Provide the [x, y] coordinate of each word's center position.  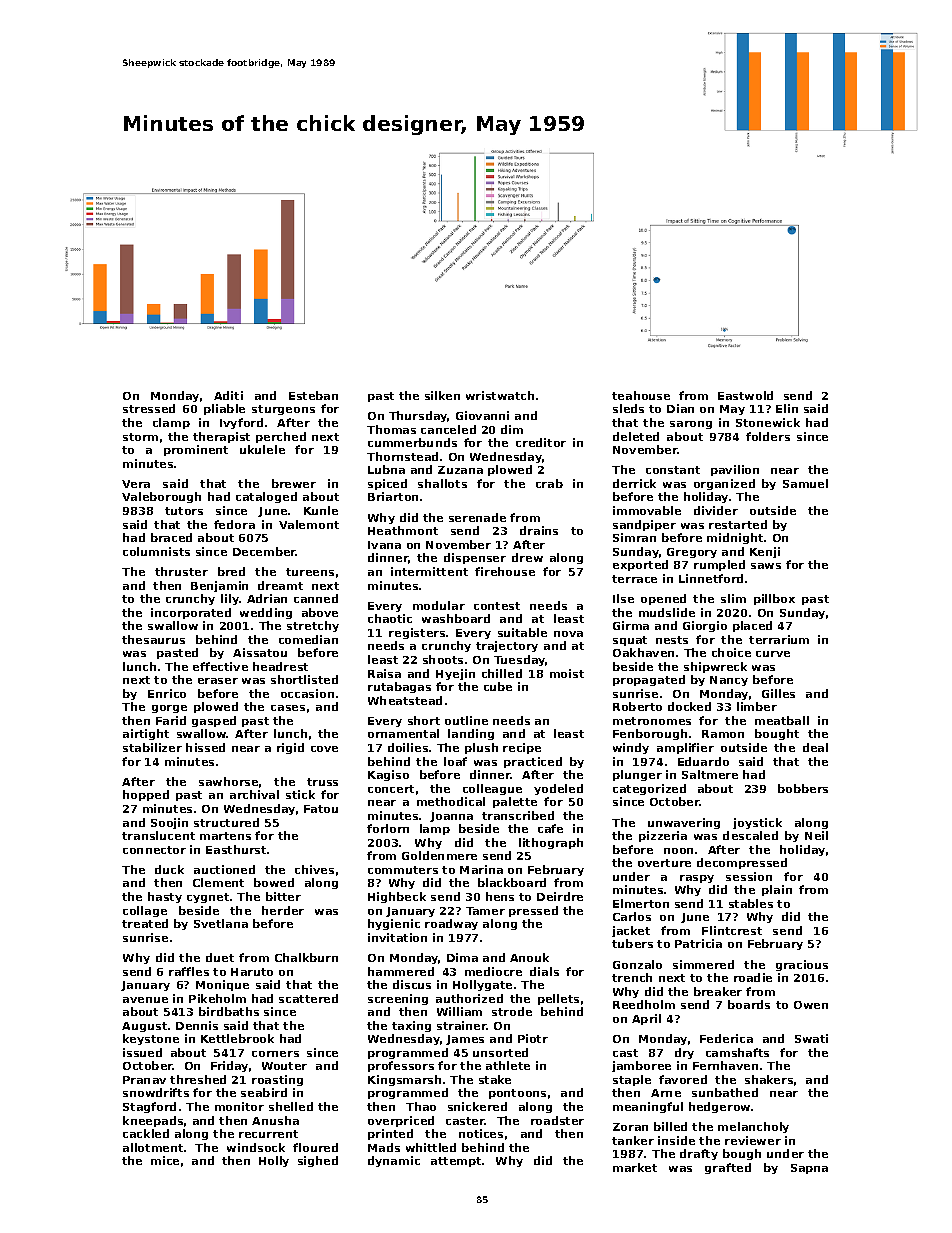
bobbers [803, 788]
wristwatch [500, 395]
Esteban [313, 395]
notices [481, 1133]
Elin [787, 408]
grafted [728, 1168]
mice [165, 1160]
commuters [403, 870]
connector [154, 850]
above [320, 612]
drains [539, 530]
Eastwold [745, 395]
